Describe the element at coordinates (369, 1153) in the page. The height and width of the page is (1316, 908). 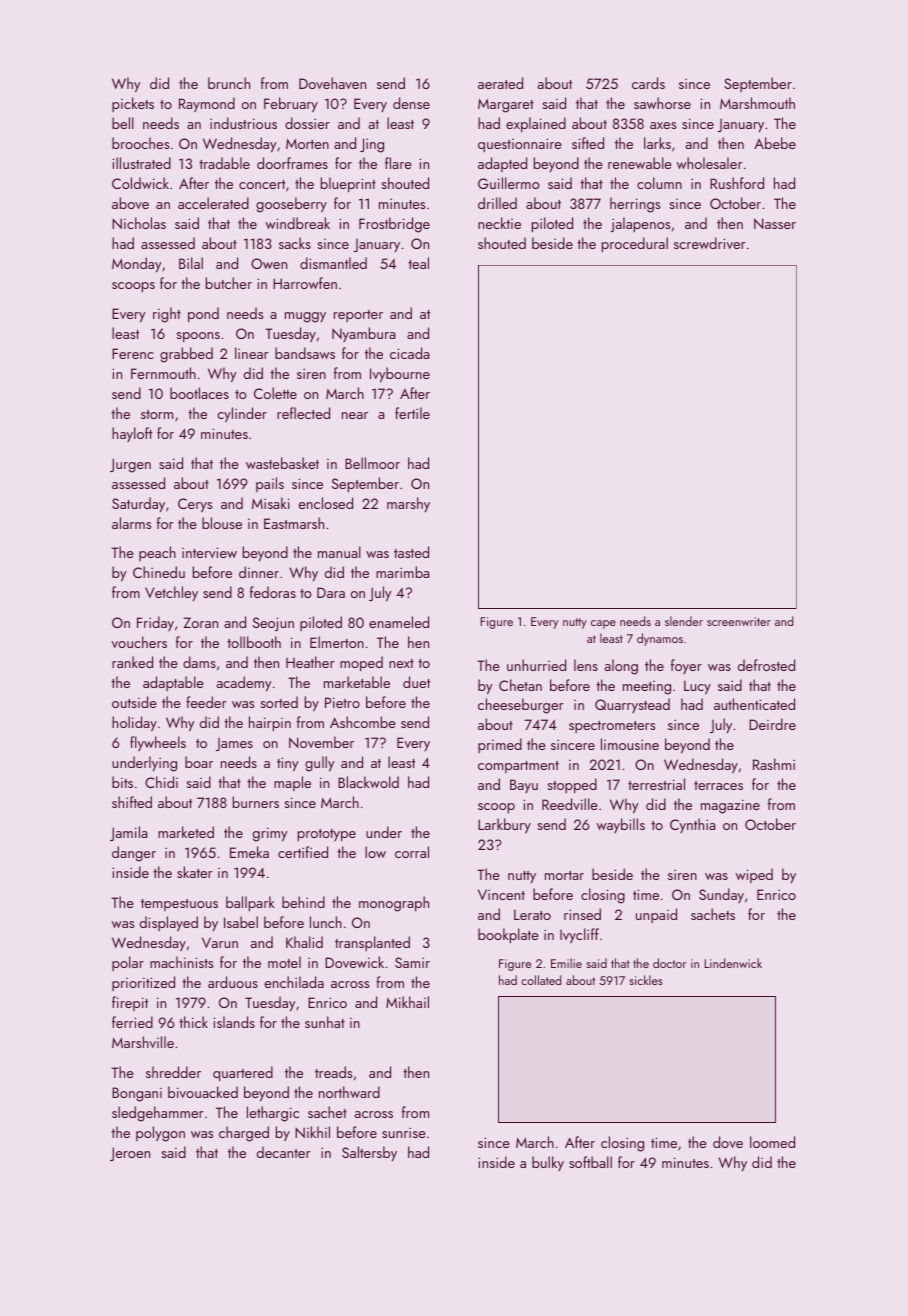
I see `Saltersby` at that location.
